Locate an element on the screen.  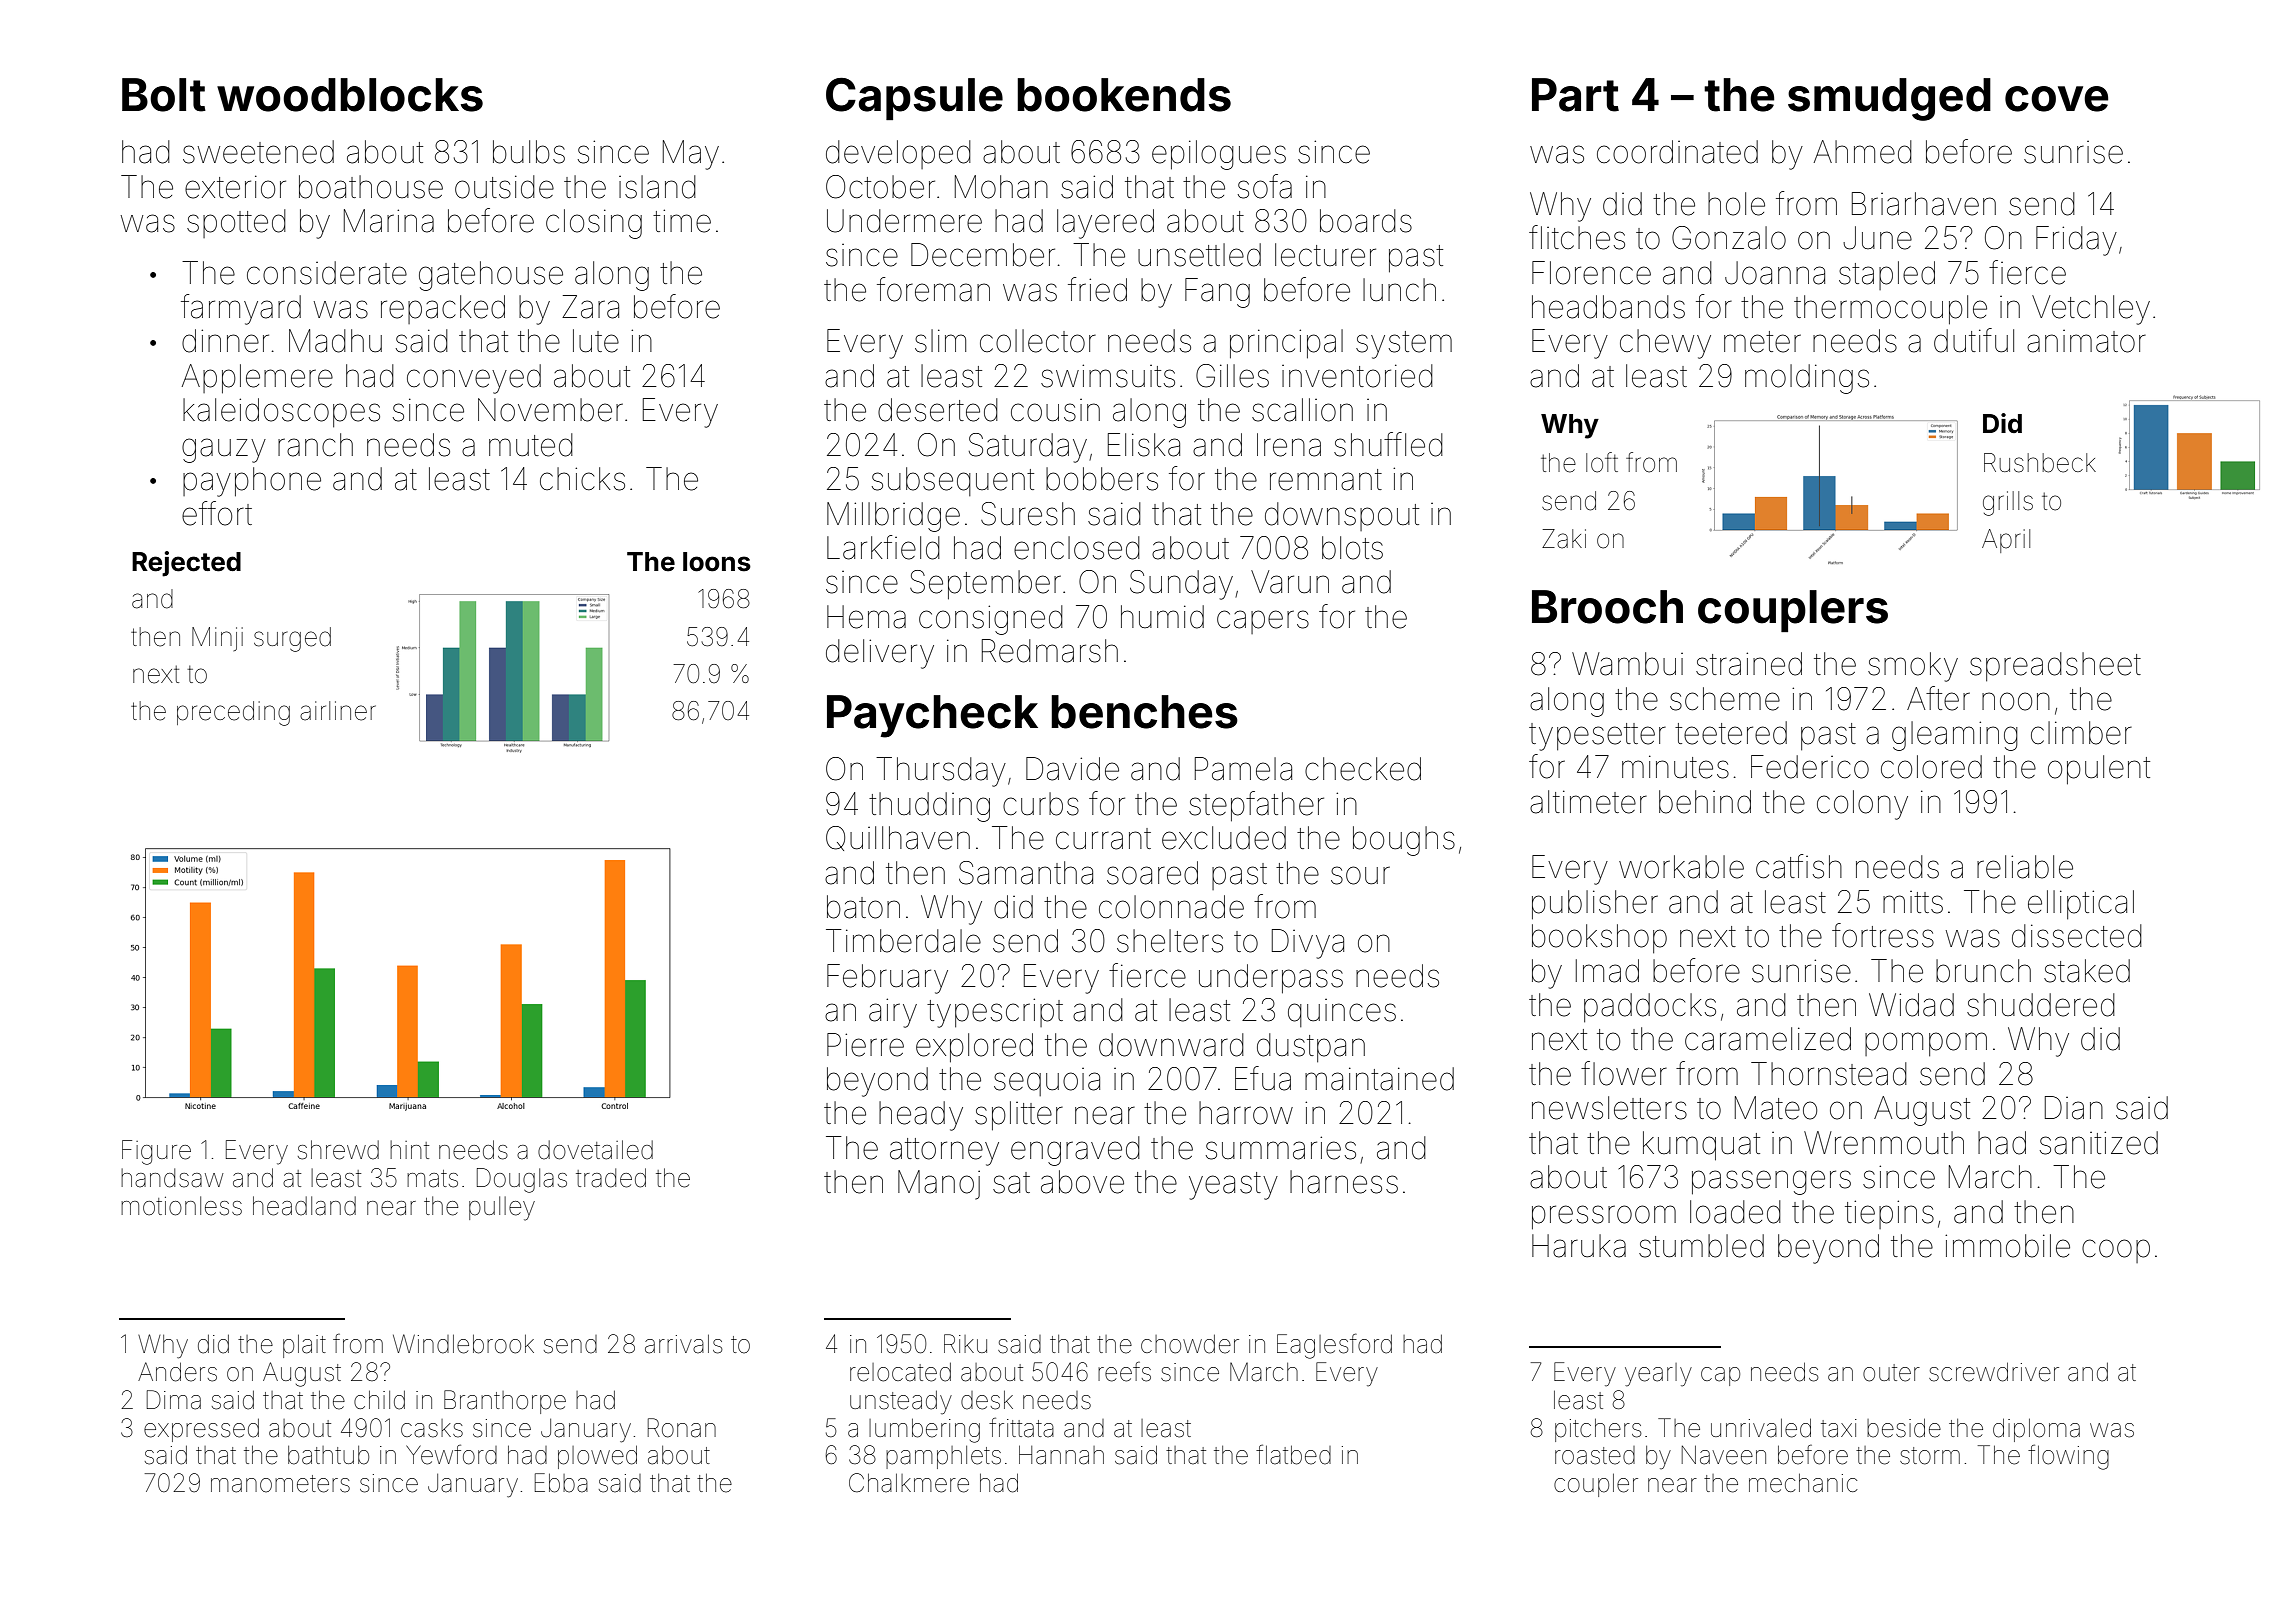
Capsule is located at coordinates (914, 99).
